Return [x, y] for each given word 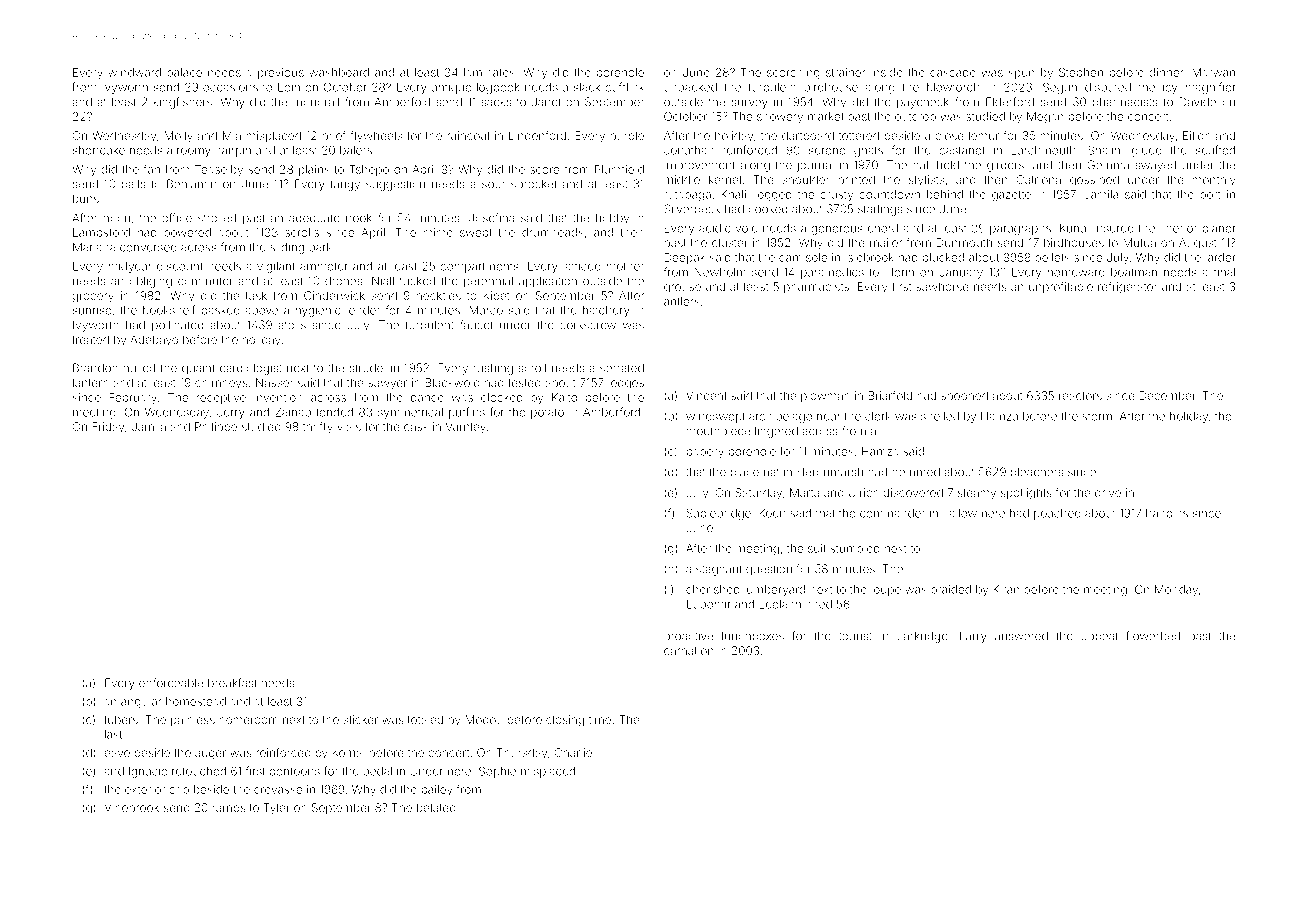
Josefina [491, 218]
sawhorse [942, 286]
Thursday [522, 754]
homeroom [248, 719]
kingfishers [183, 103]
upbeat [1099, 637]
